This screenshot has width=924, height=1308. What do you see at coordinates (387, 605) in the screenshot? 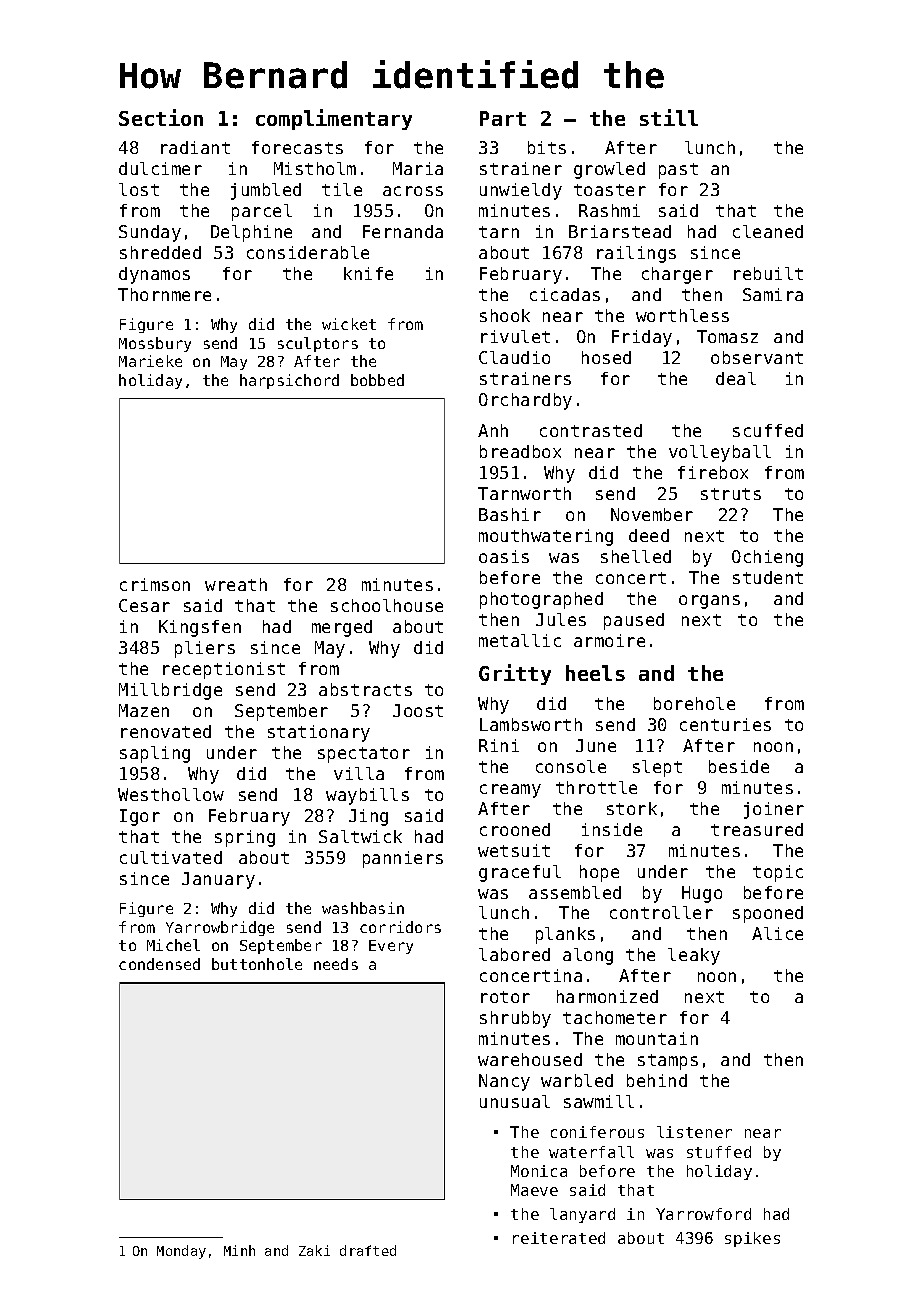
I see `schoolhouse` at bounding box center [387, 605].
